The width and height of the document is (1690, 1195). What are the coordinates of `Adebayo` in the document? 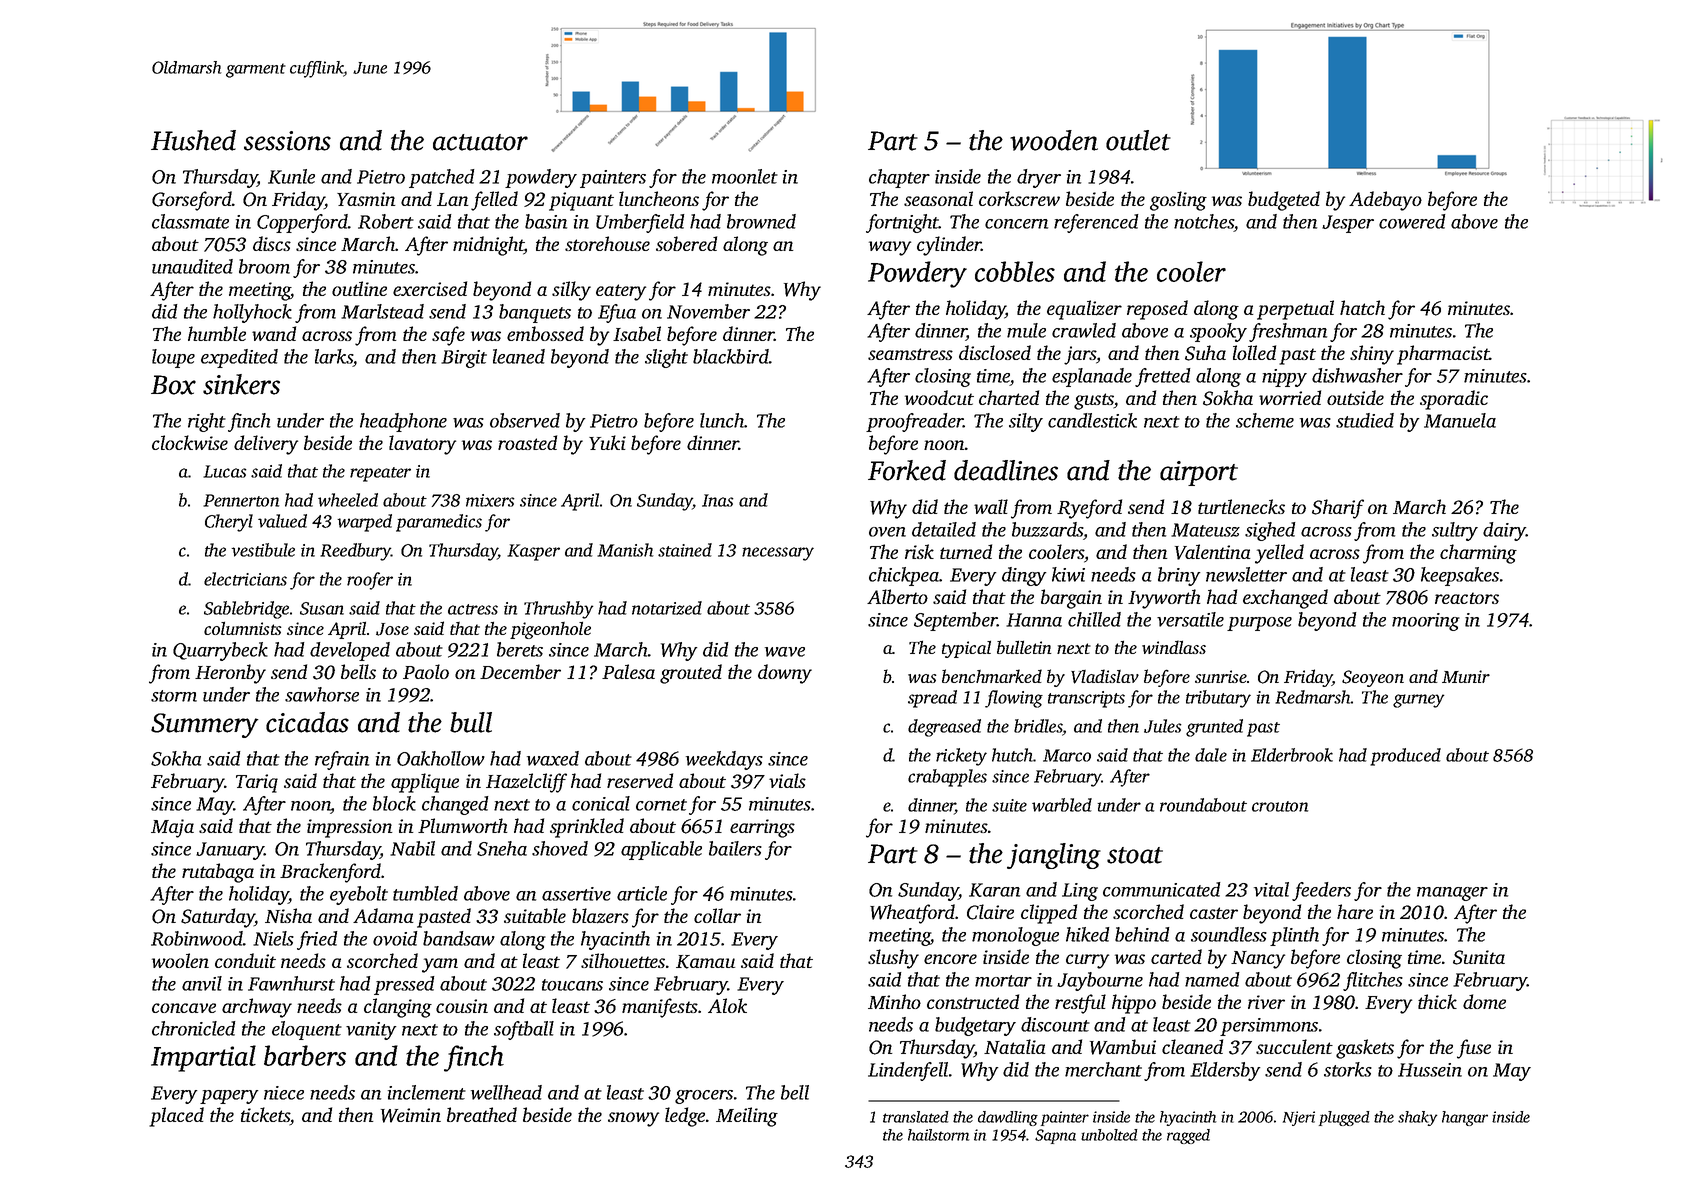 It's located at (1385, 201).
